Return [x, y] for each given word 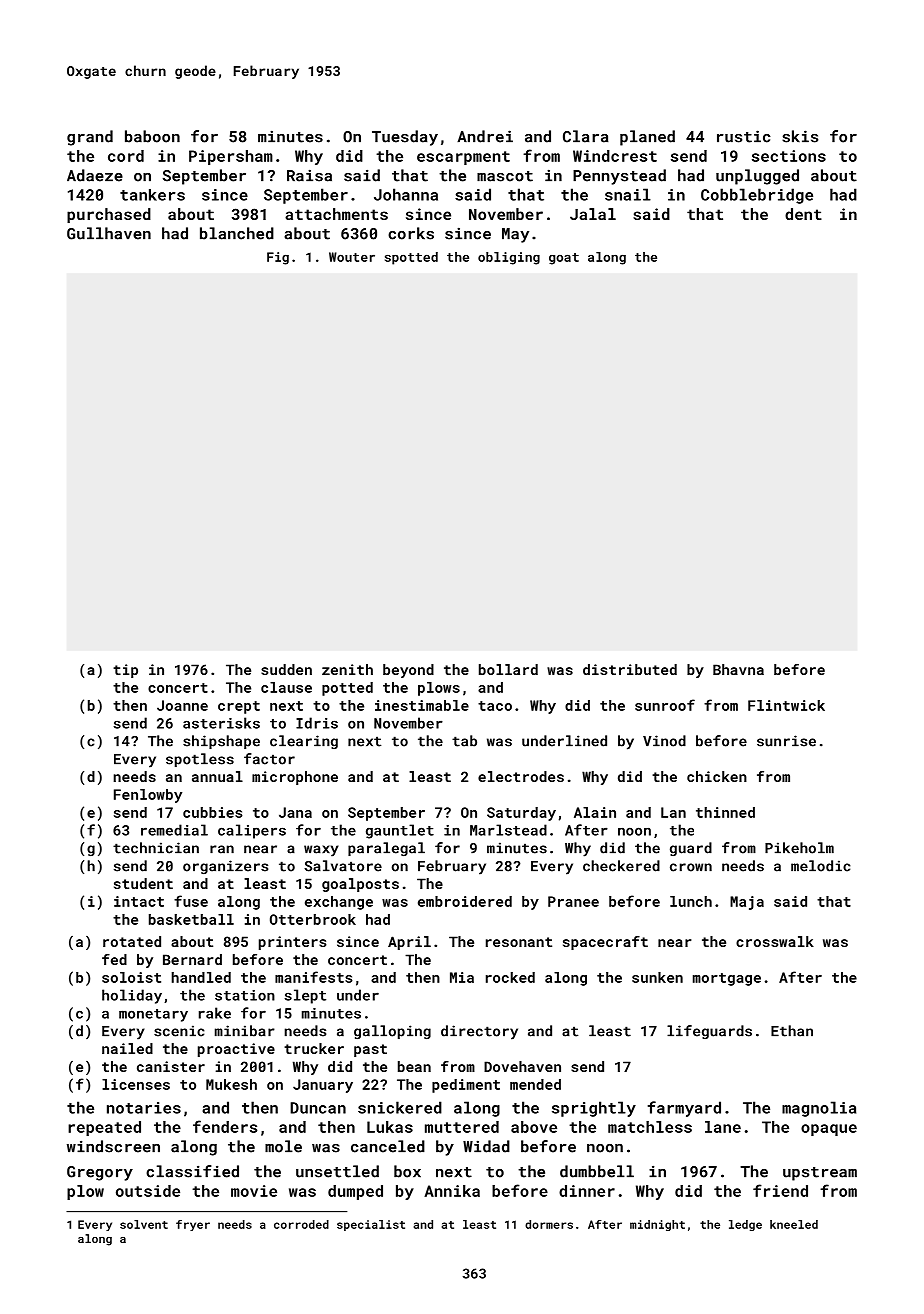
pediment [466, 1086]
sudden [286, 669]
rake [215, 1013]
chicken [717, 776]
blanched [237, 233]
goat [564, 259]
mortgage [727, 979]
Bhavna [738, 669]
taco [495, 706]
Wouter [352, 257]
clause [286, 687]
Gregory [100, 1173]
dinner [587, 1191]
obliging [509, 258]
